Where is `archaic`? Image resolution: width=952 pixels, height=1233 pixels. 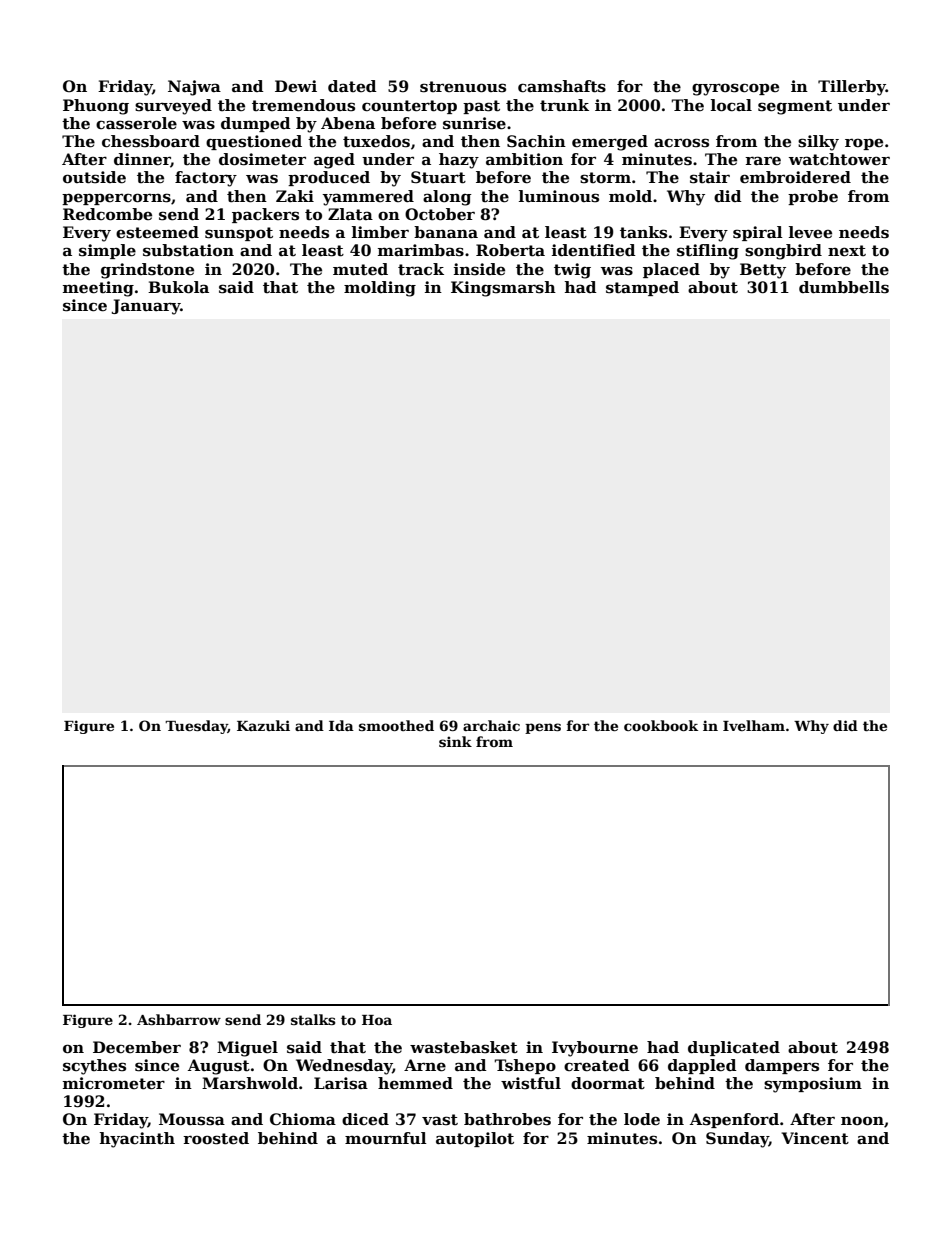
archaic is located at coordinates (491, 725).
